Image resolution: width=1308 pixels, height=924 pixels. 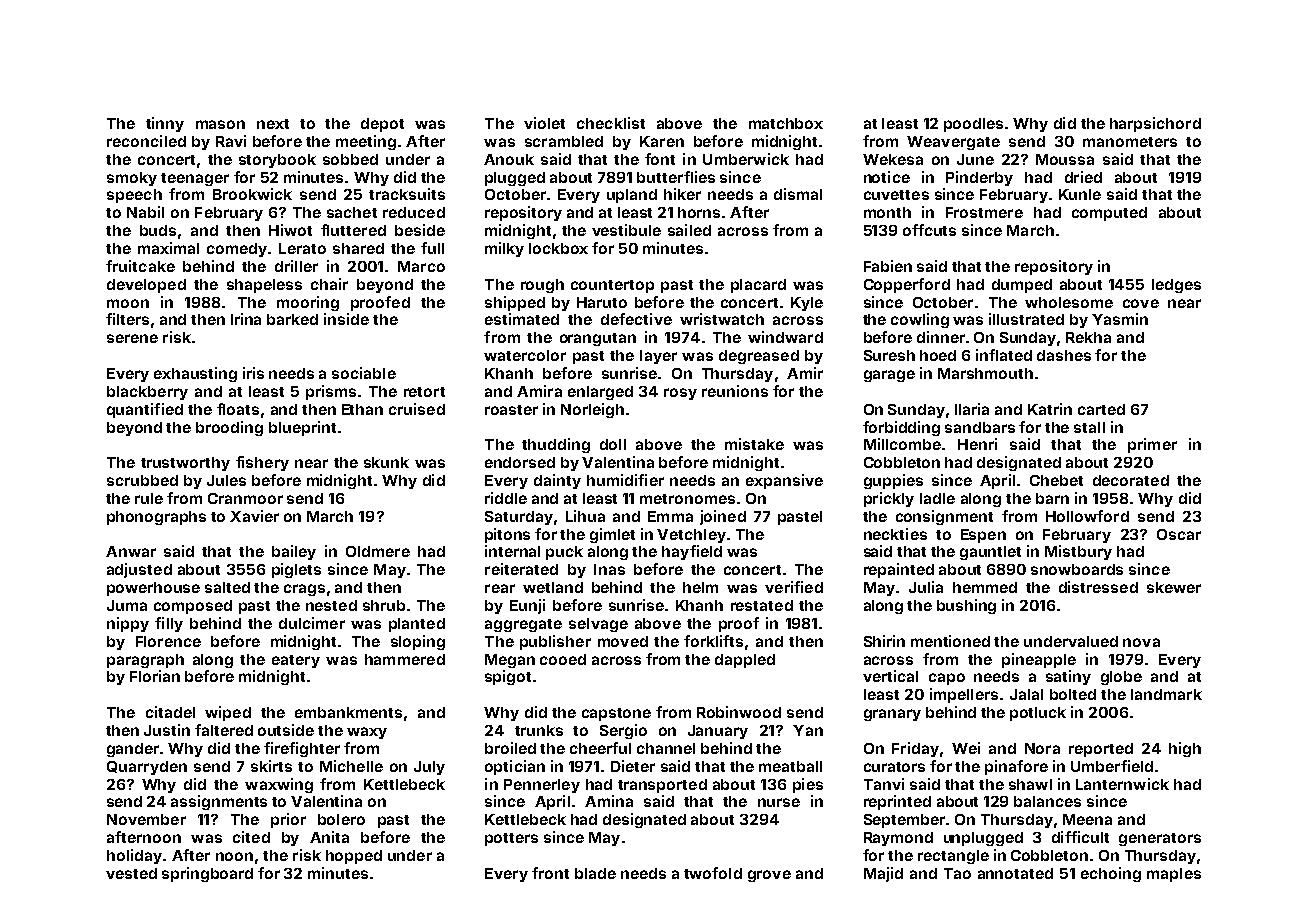 What do you see at coordinates (251, 837) in the page?
I see `cited` at bounding box center [251, 837].
